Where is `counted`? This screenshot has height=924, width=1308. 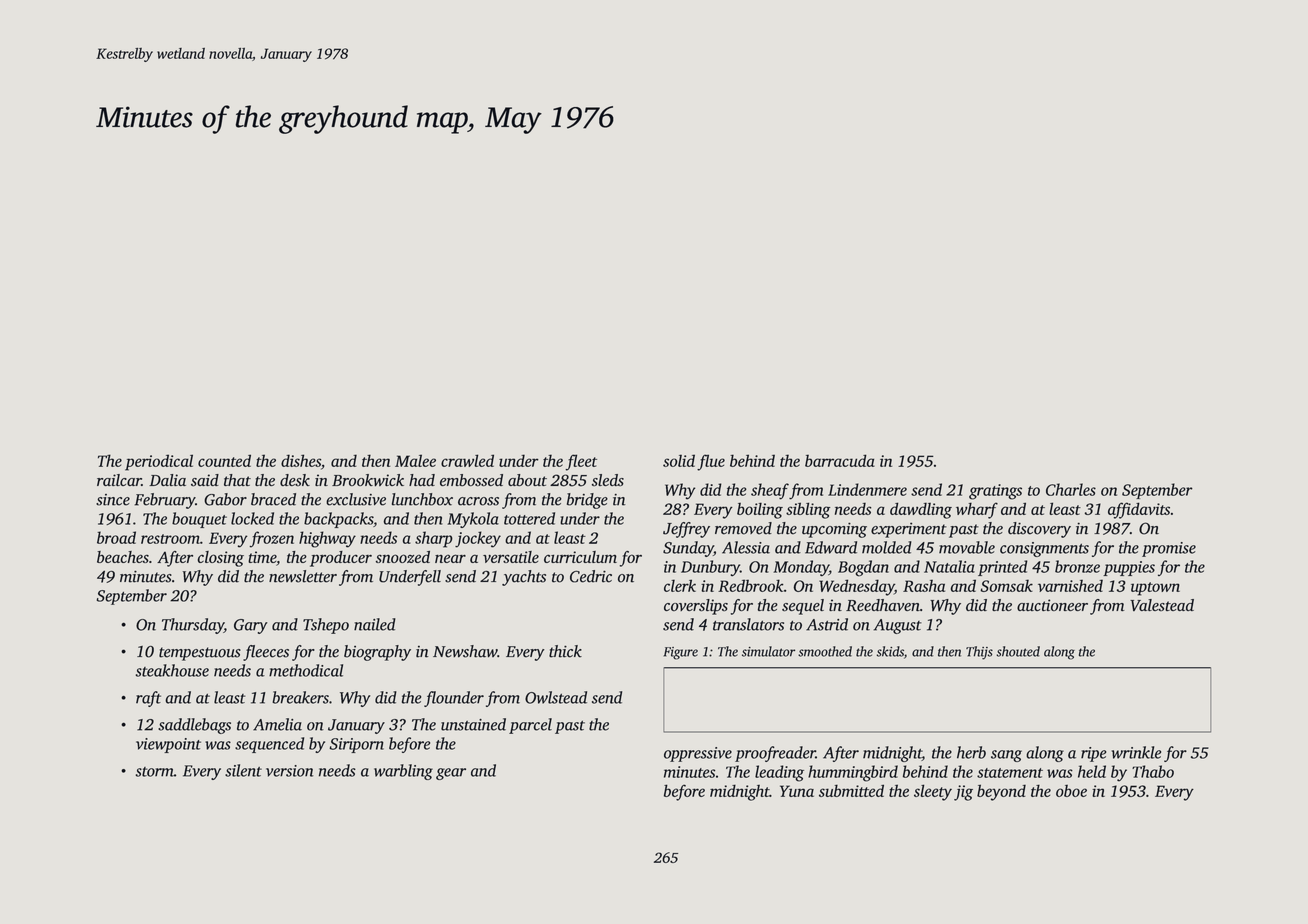 counted is located at coordinates (224, 461).
